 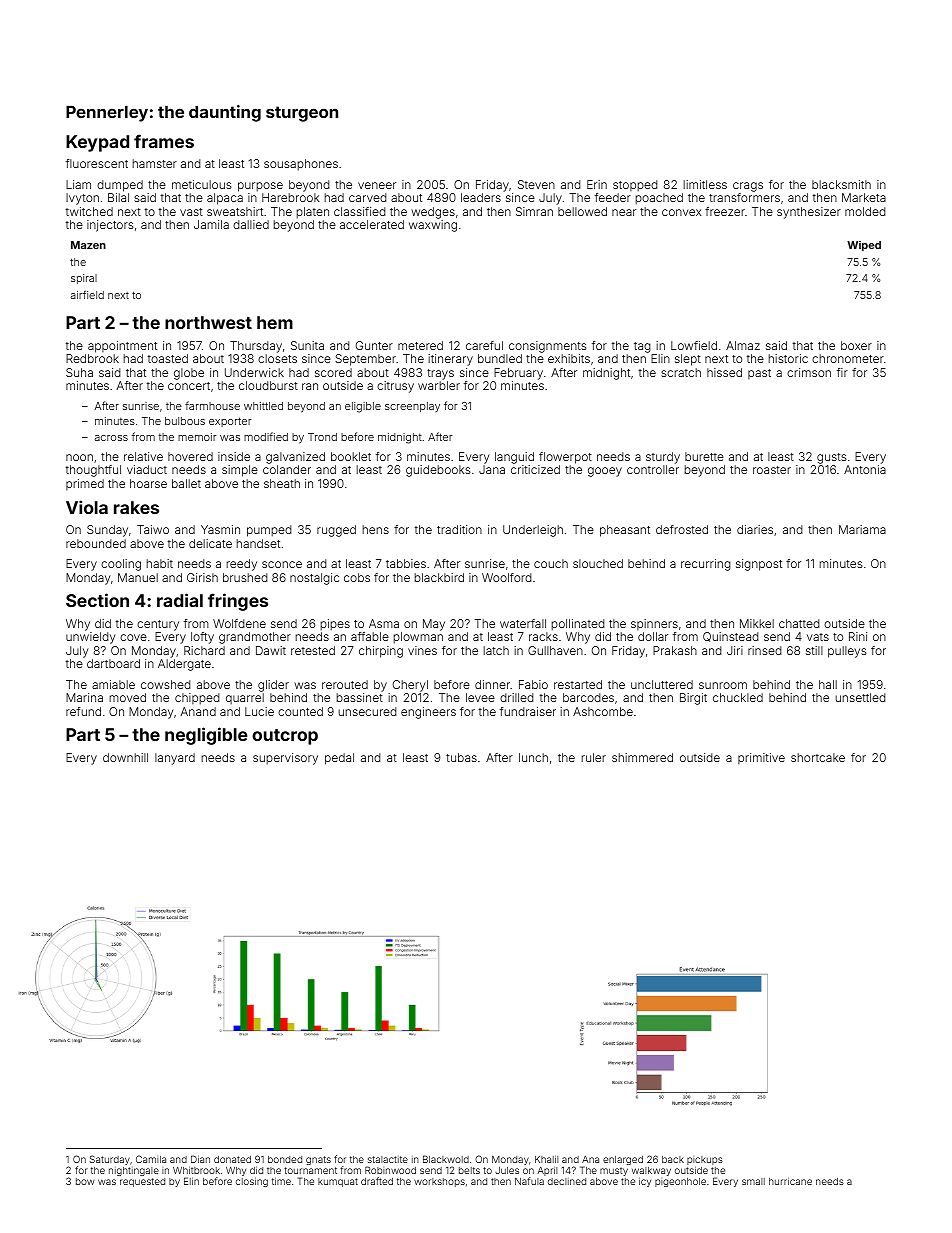 What do you see at coordinates (847, 652) in the document?
I see `pulleys` at bounding box center [847, 652].
